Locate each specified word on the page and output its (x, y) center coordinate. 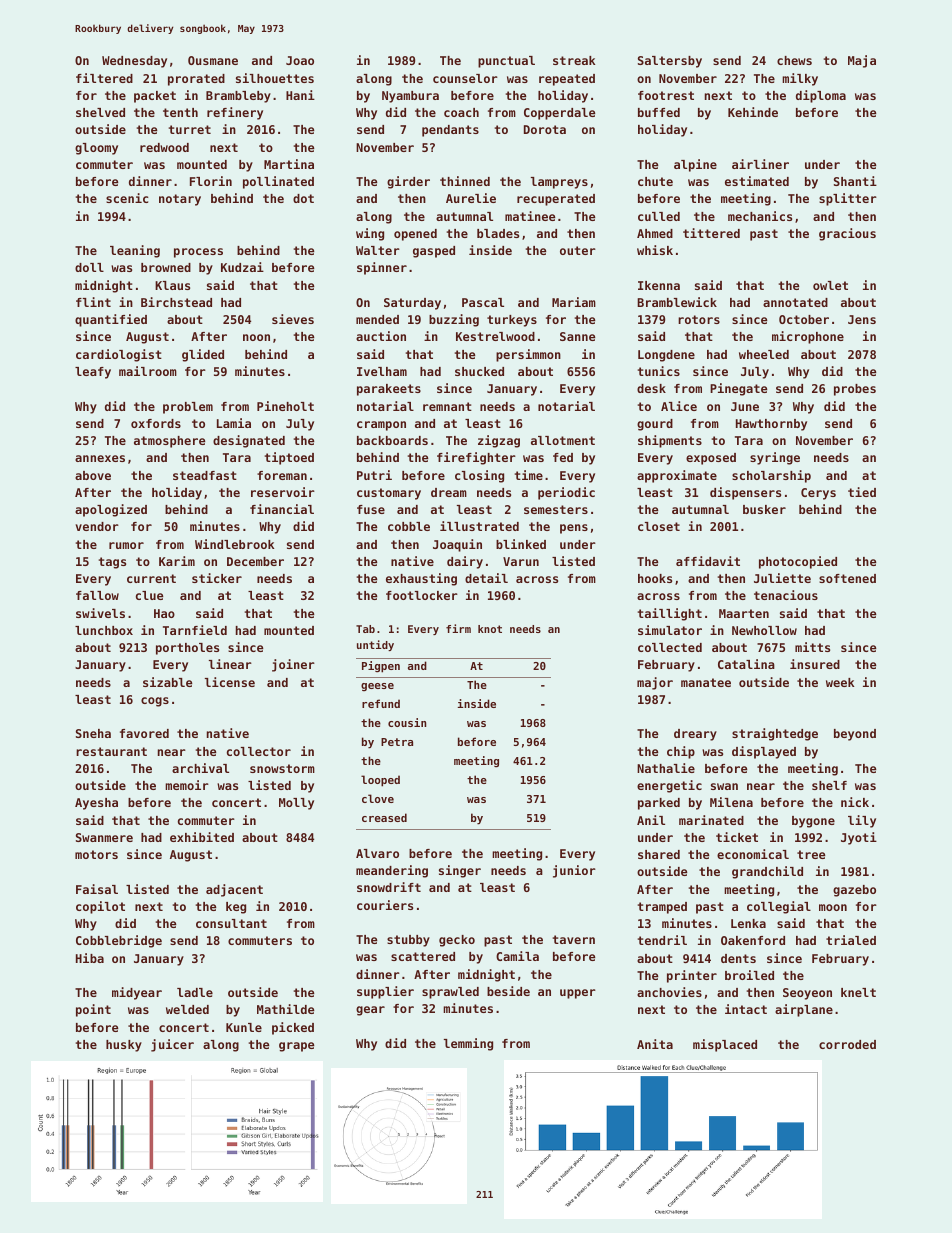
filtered (104, 78)
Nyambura (410, 97)
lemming (468, 1044)
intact (746, 1009)
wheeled (764, 354)
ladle (195, 992)
